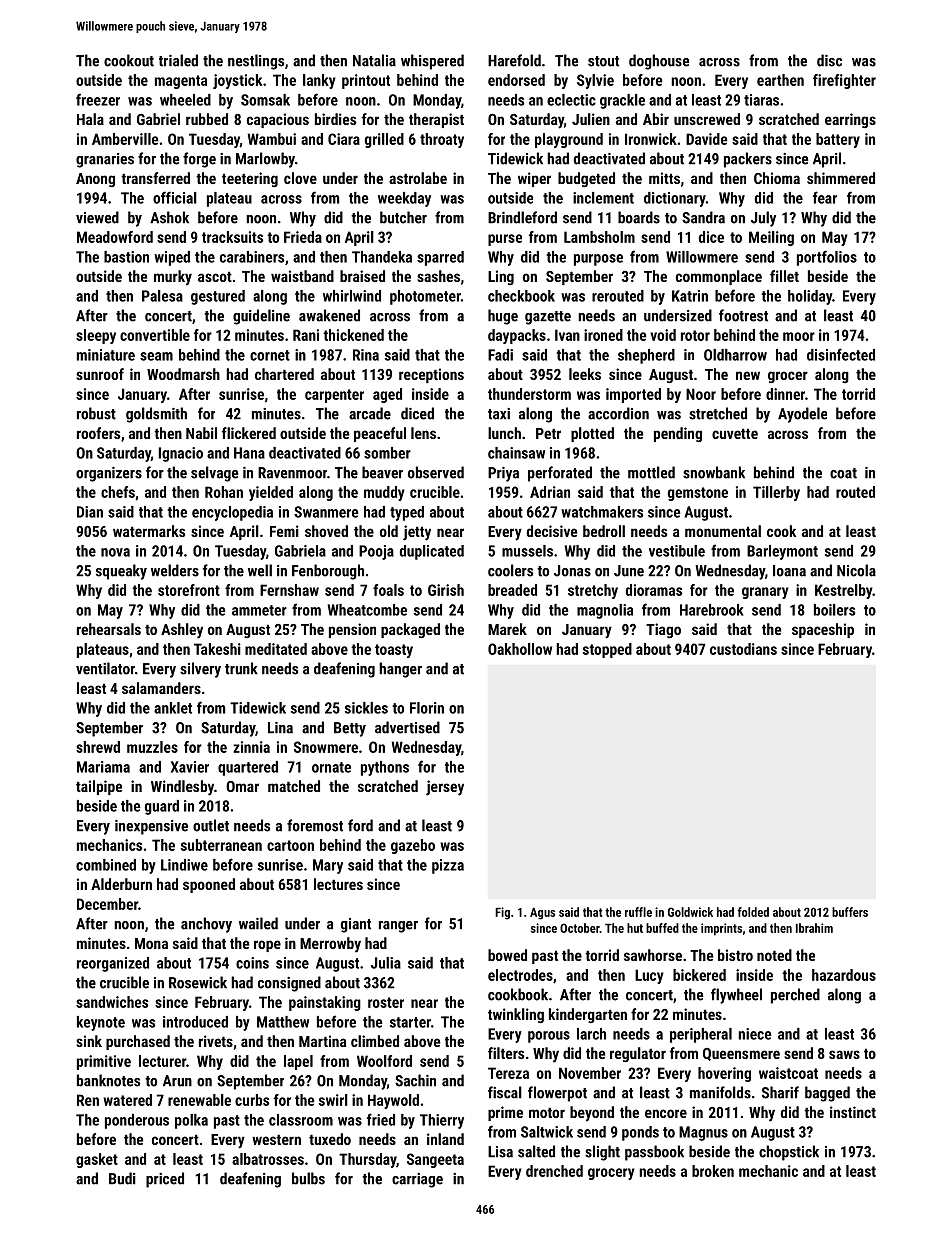  Describe the element at coordinates (178, 60) in the screenshot. I see `trialed` at that location.
